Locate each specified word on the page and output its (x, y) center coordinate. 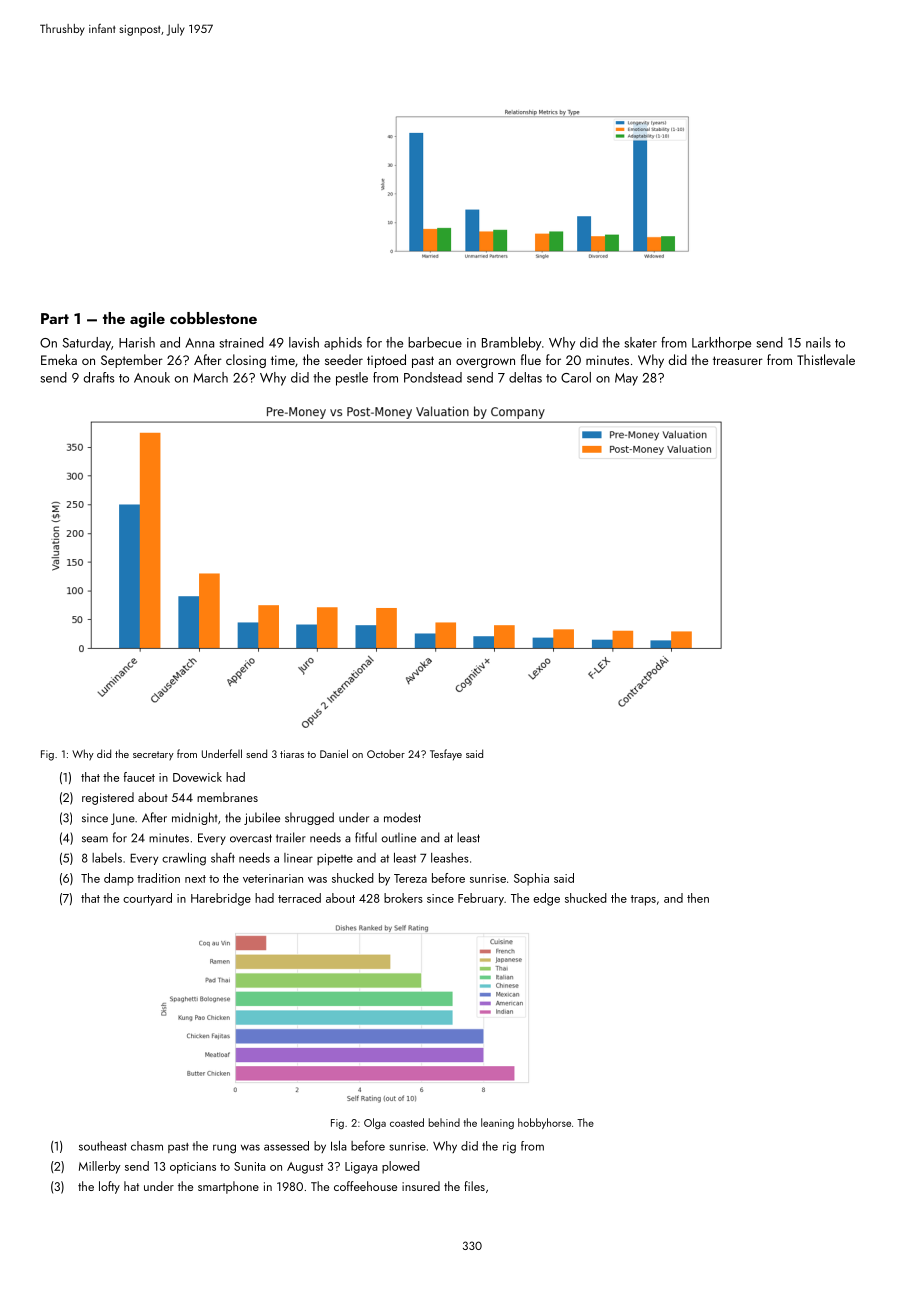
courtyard (147, 899)
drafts (99, 377)
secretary (153, 755)
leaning (497, 1123)
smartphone (228, 1187)
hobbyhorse (544, 1123)
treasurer (738, 360)
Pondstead (433, 377)
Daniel (334, 753)
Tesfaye (446, 754)
